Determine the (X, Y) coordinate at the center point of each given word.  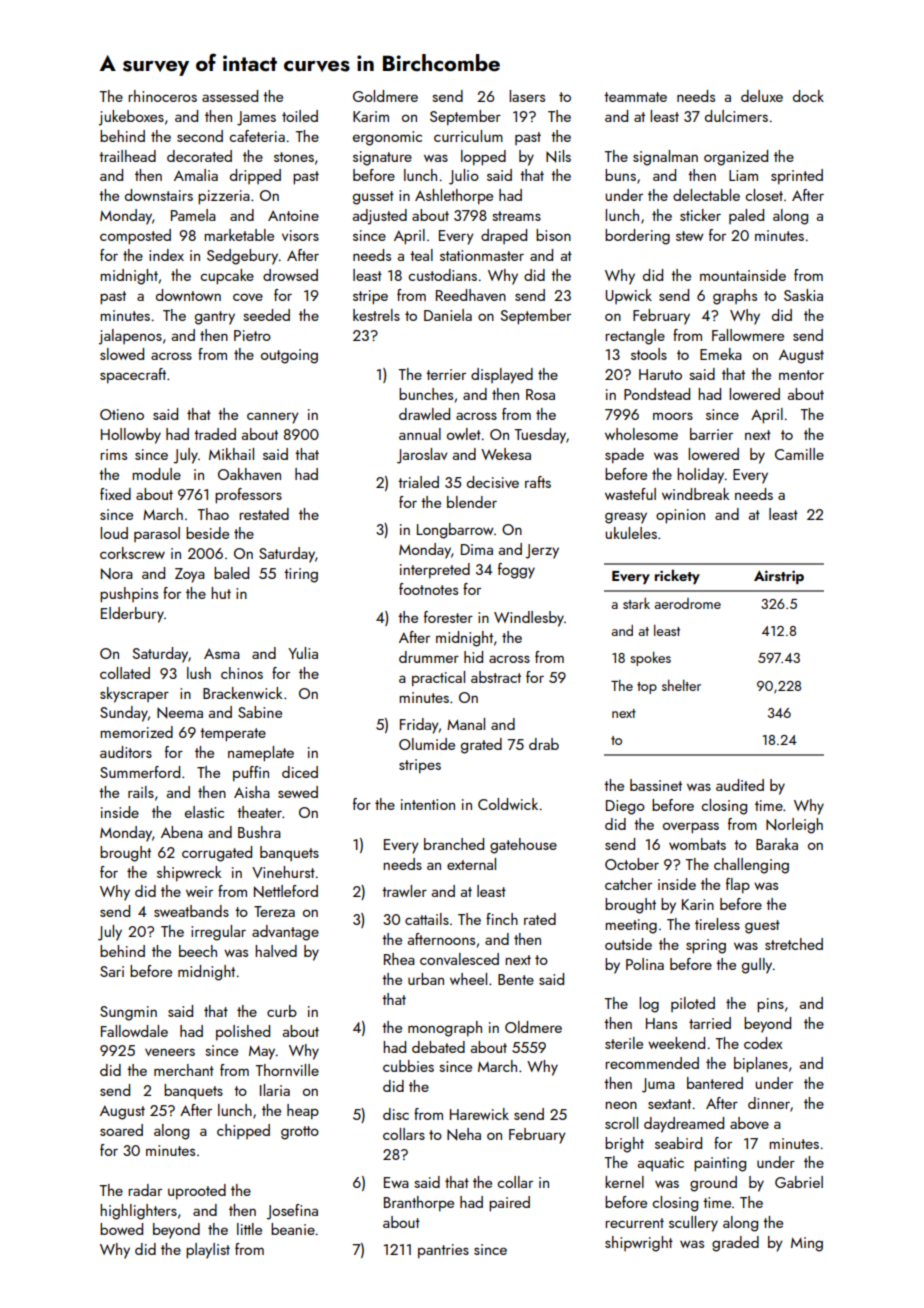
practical (438, 678)
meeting (631, 926)
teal (421, 255)
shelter (681, 685)
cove (248, 297)
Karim (371, 116)
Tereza (274, 911)
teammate (635, 97)
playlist (208, 1251)
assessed (230, 96)
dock (808, 96)
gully (757, 966)
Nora (117, 574)
